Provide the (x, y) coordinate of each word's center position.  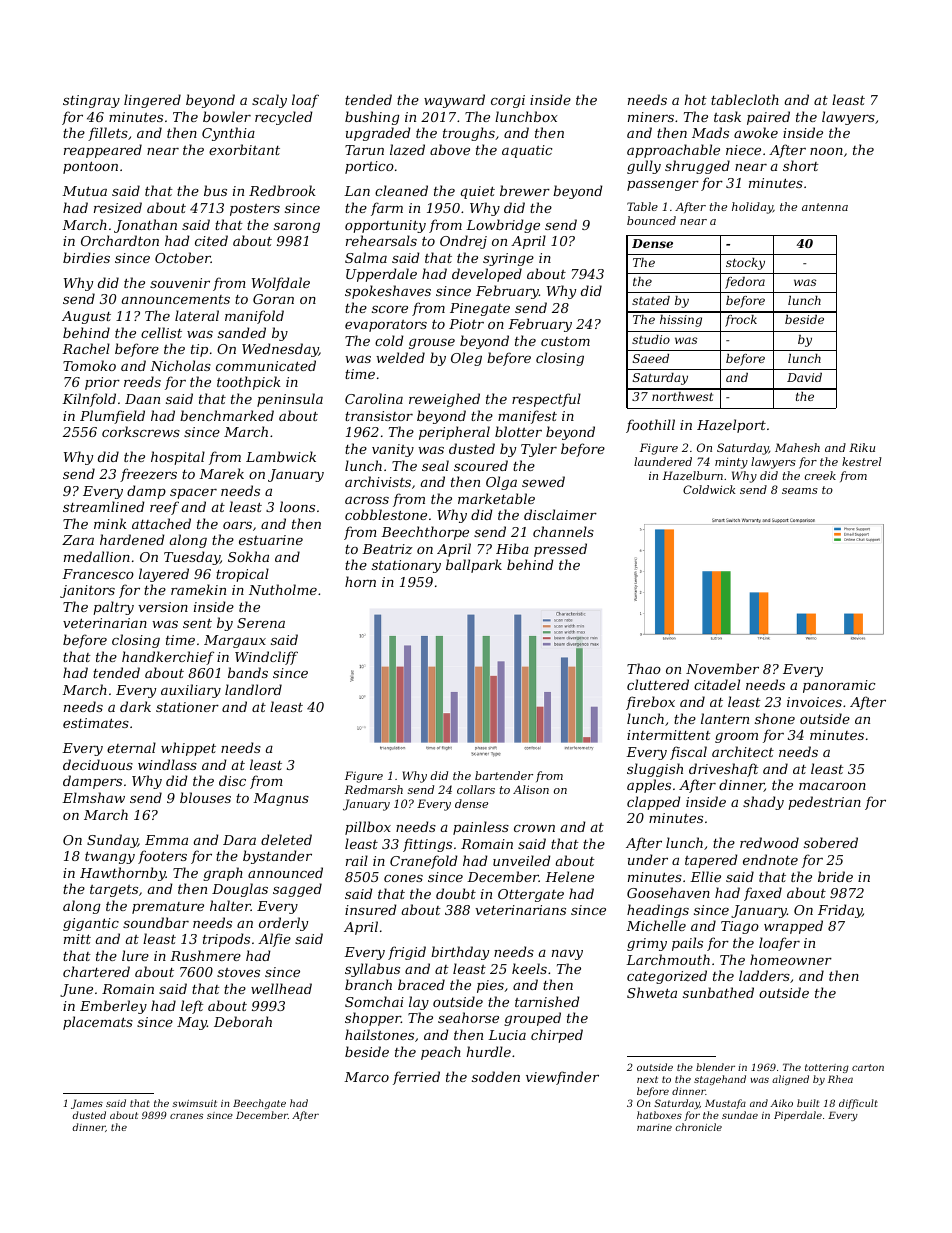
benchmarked (227, 415)
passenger (663, 186)
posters (255, 210)
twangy (110, 857)
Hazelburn (693, 475)
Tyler (539, 450)
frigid (407, 953)
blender (715, 1067)
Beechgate (259, 1104)
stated (651, 300)
